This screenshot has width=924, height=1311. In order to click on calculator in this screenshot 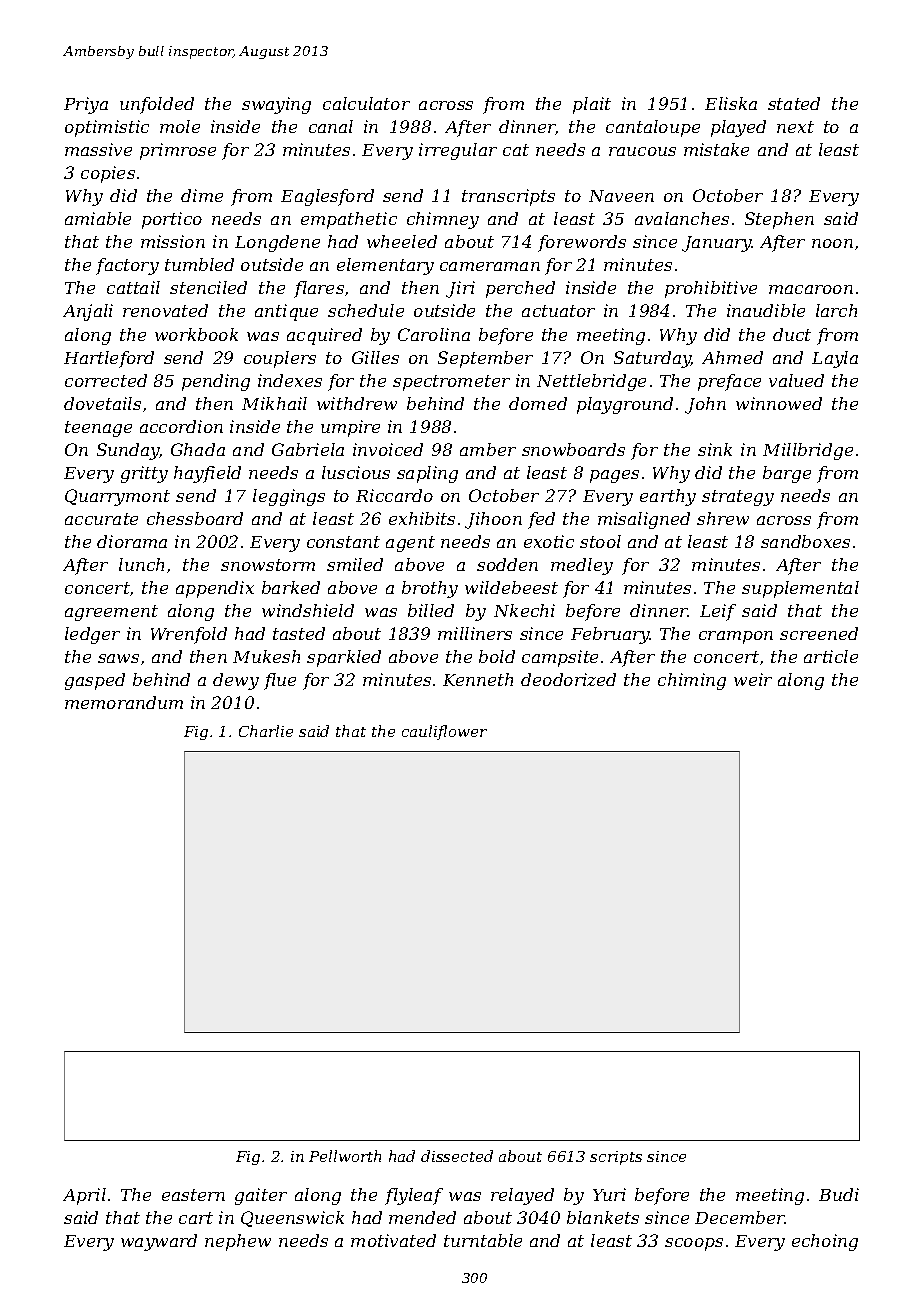, I will do `click(366, 103)`.
